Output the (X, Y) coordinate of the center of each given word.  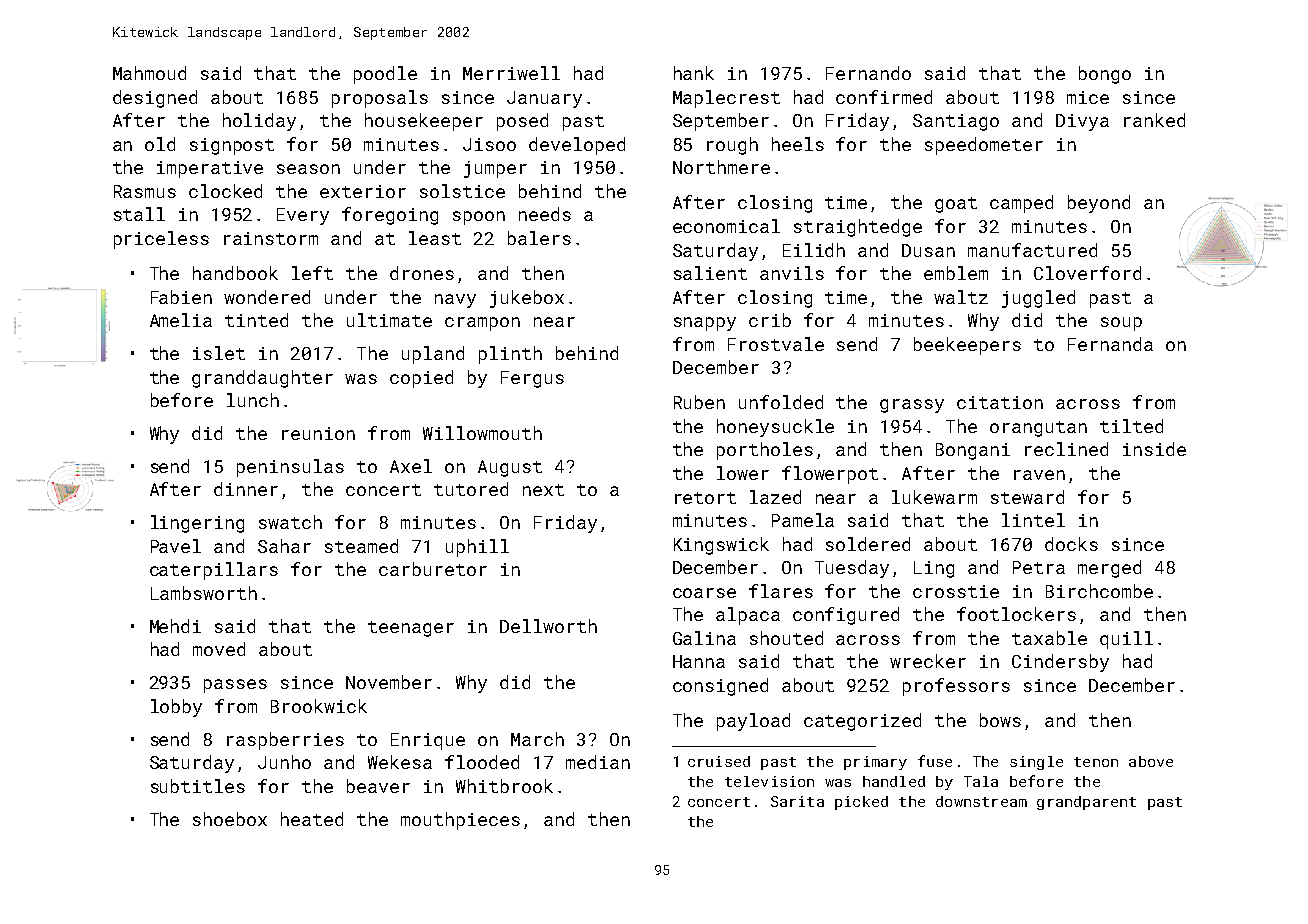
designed (155, 99)
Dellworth (548, 626)
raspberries (285, 741)
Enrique (428, 741)
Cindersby (1060, 663)
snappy (705, 324)
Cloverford (1087, 273)
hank (694, 73)
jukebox (527, 299)
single (1036, 763)
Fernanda (1110, 344)
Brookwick (319, 706)
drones (422, 273)
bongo (1105, 75)
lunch (253, 400)
